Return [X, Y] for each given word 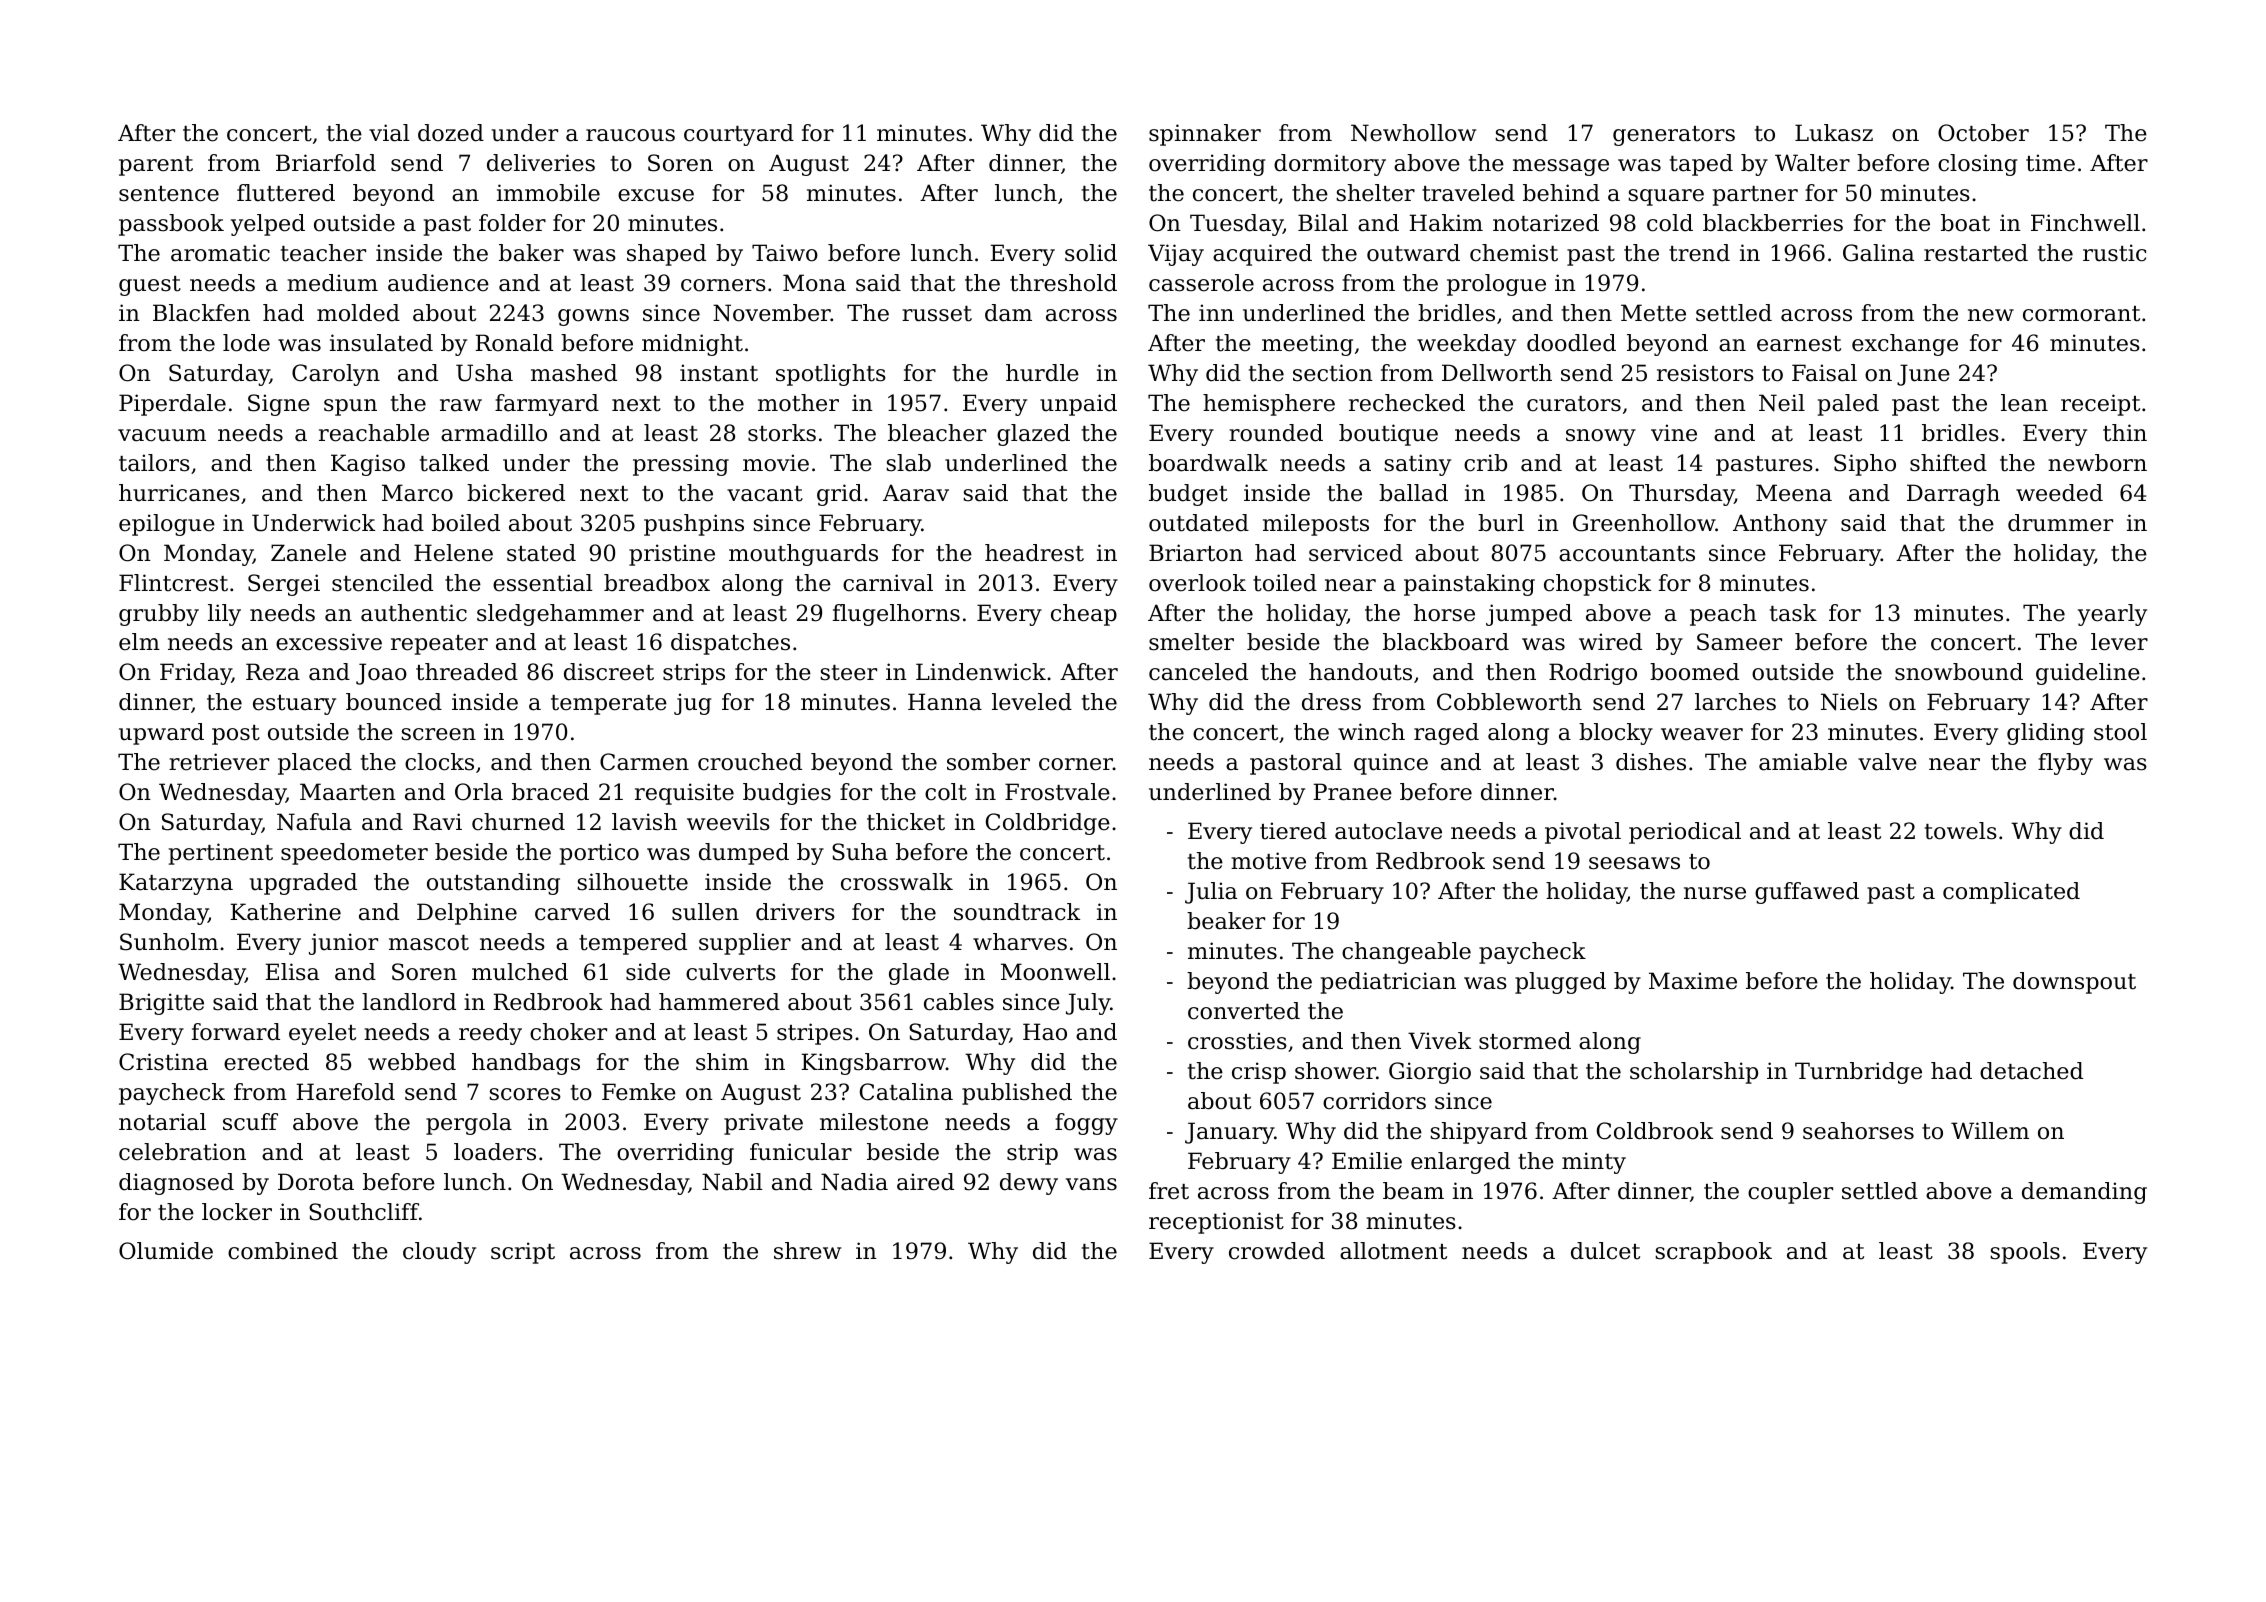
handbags [526, 1064]
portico [599, 854]
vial [389, 133]
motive [1268, 861]
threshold [1063, 283]
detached [2031, 1071]
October [1983, 133]
